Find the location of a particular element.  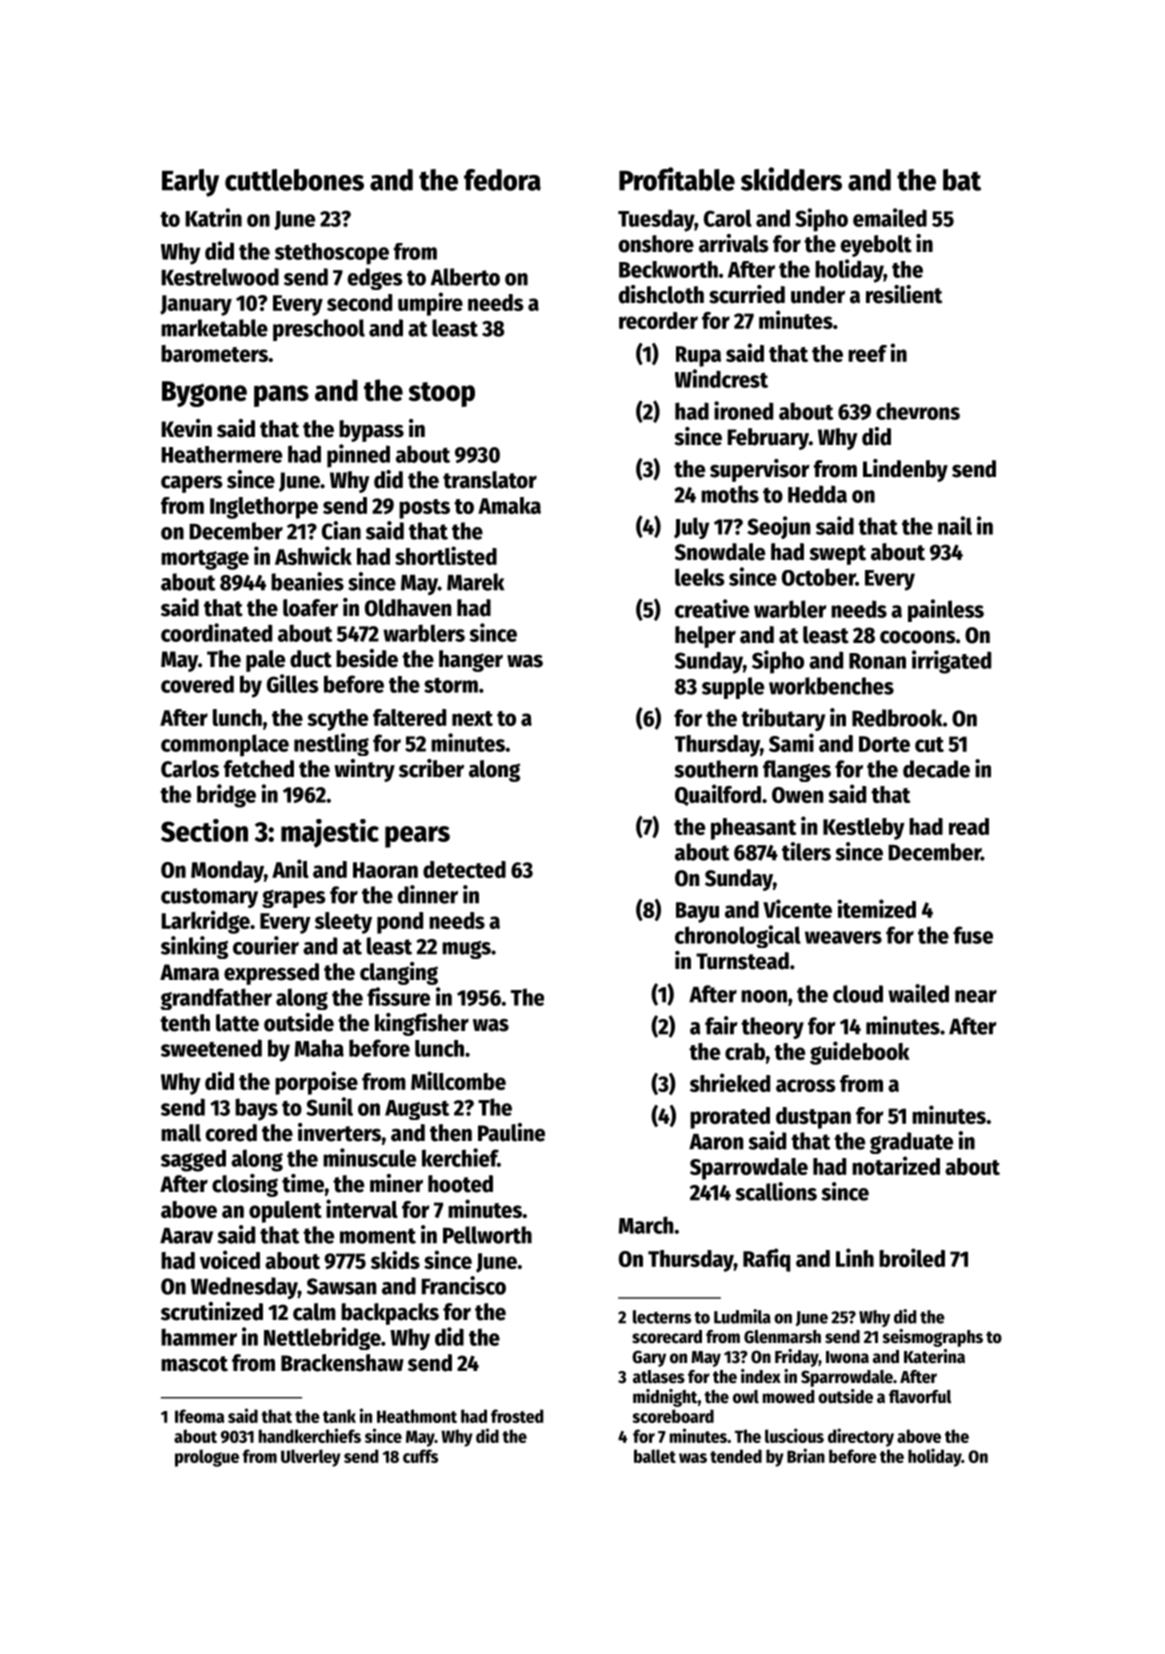

guidebook is located at coordinates (860, 1053).
